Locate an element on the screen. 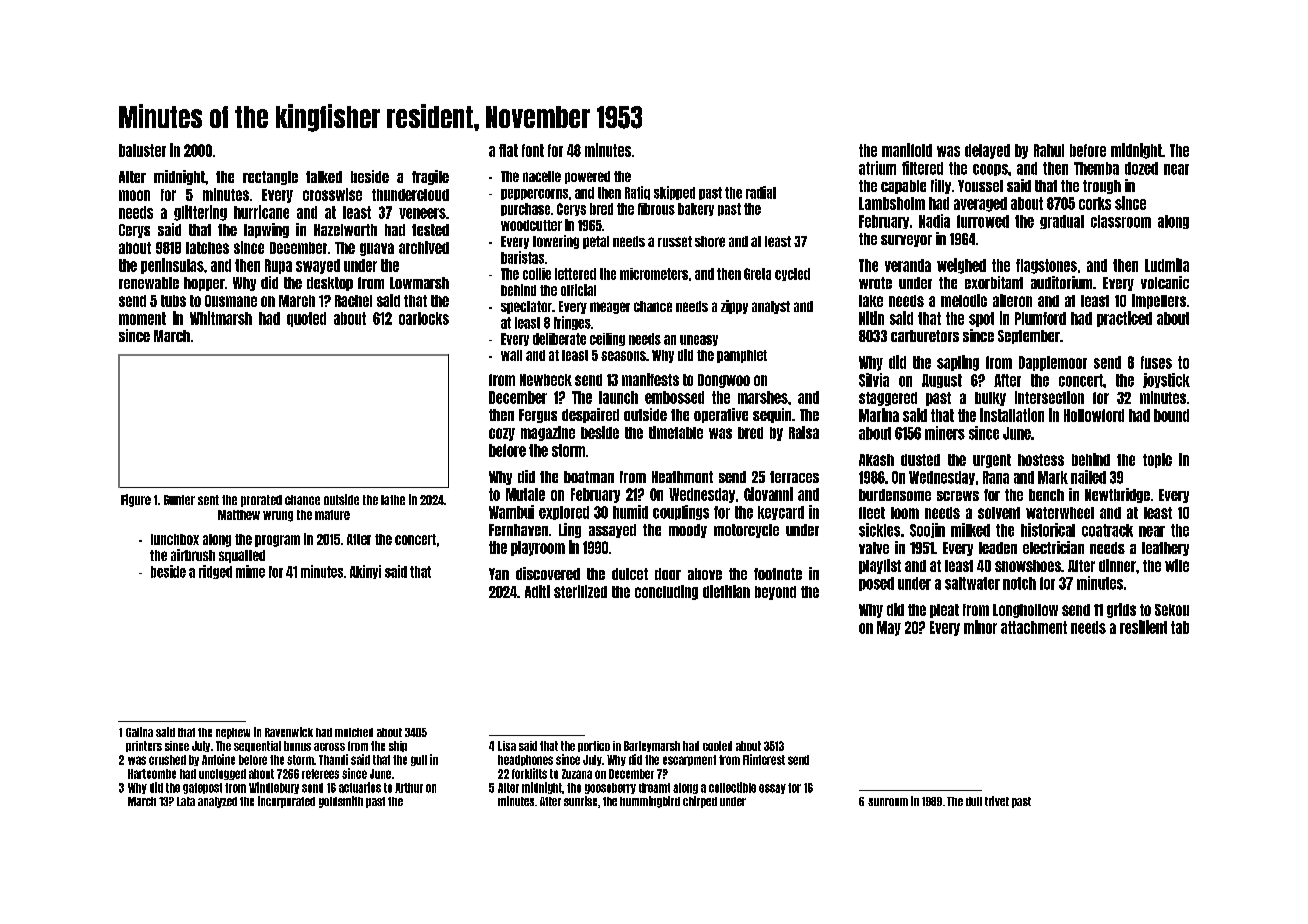  Hartcombe is located at coordinates (152, 774).
